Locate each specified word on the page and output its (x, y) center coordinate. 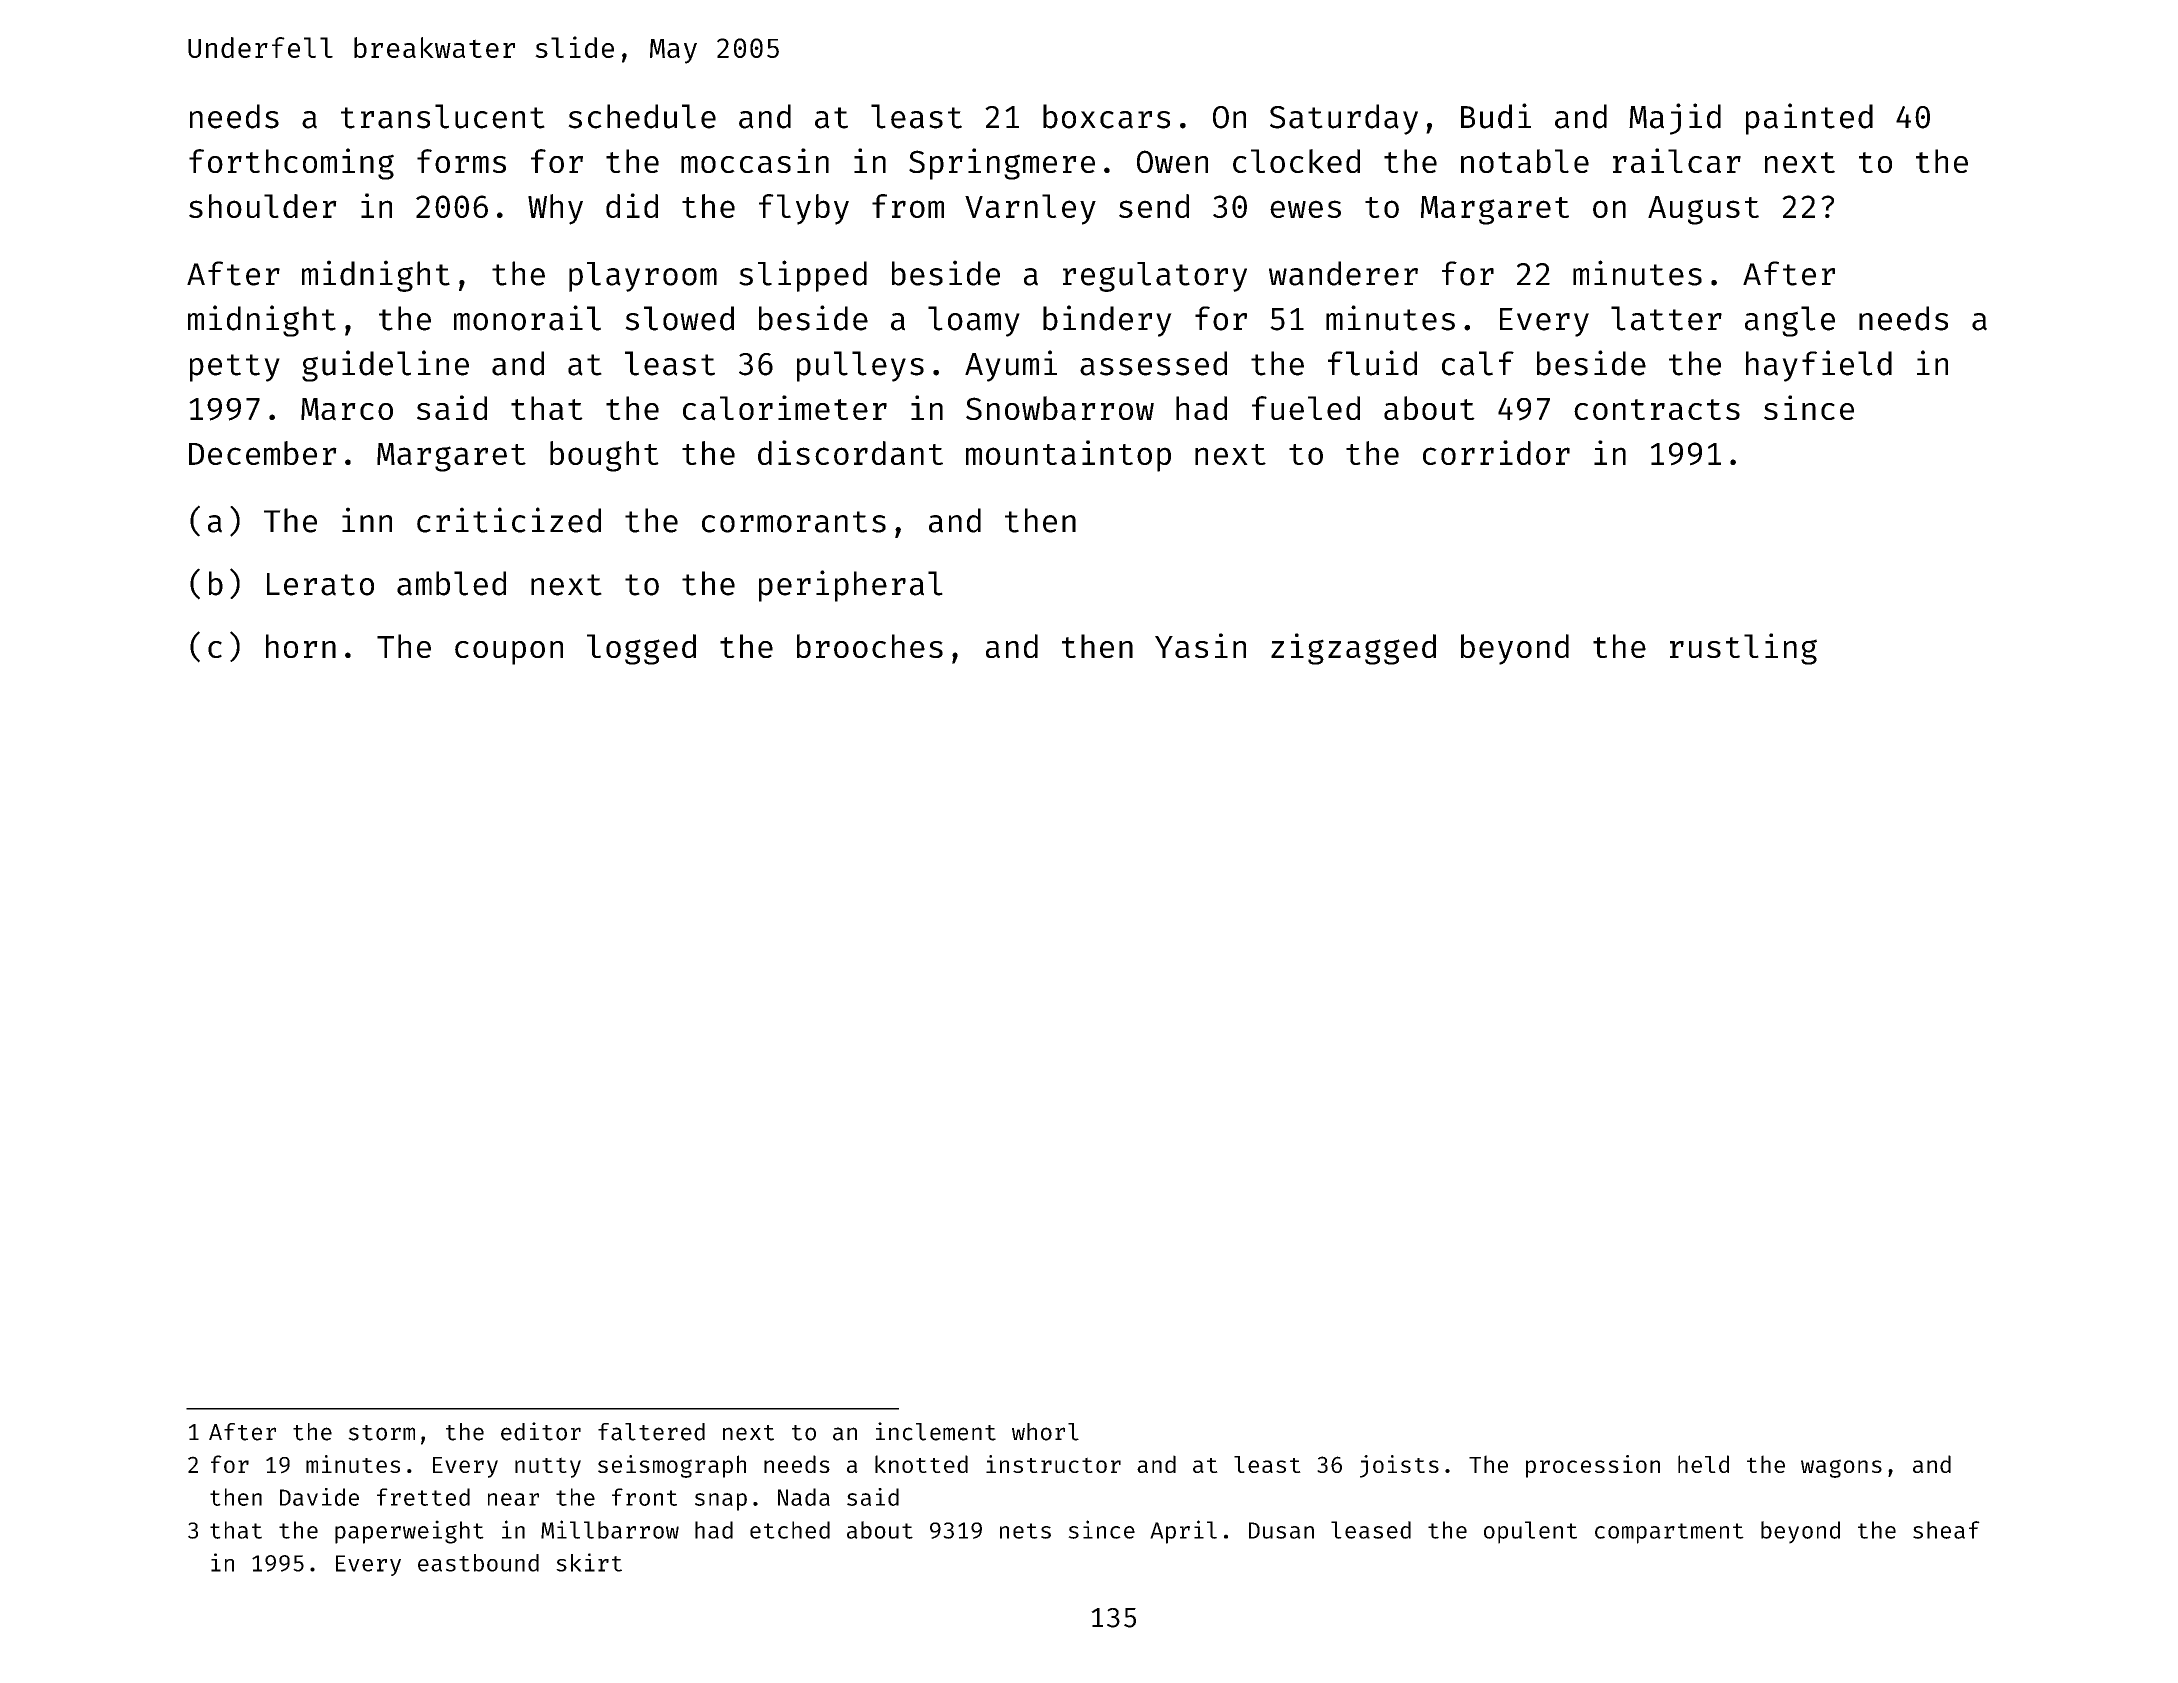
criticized (509, 520)
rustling (1743, 649)
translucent (443, 116)
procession (1593, 1466)
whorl (1045, 1432)
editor (541, 1431)
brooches (870, 646)
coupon (509, 653)
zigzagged (1353, 649)
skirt (589, 1562)
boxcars (1106, 116)
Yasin (1200, 645)
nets (1025, 1531)
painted (1809, 119)
